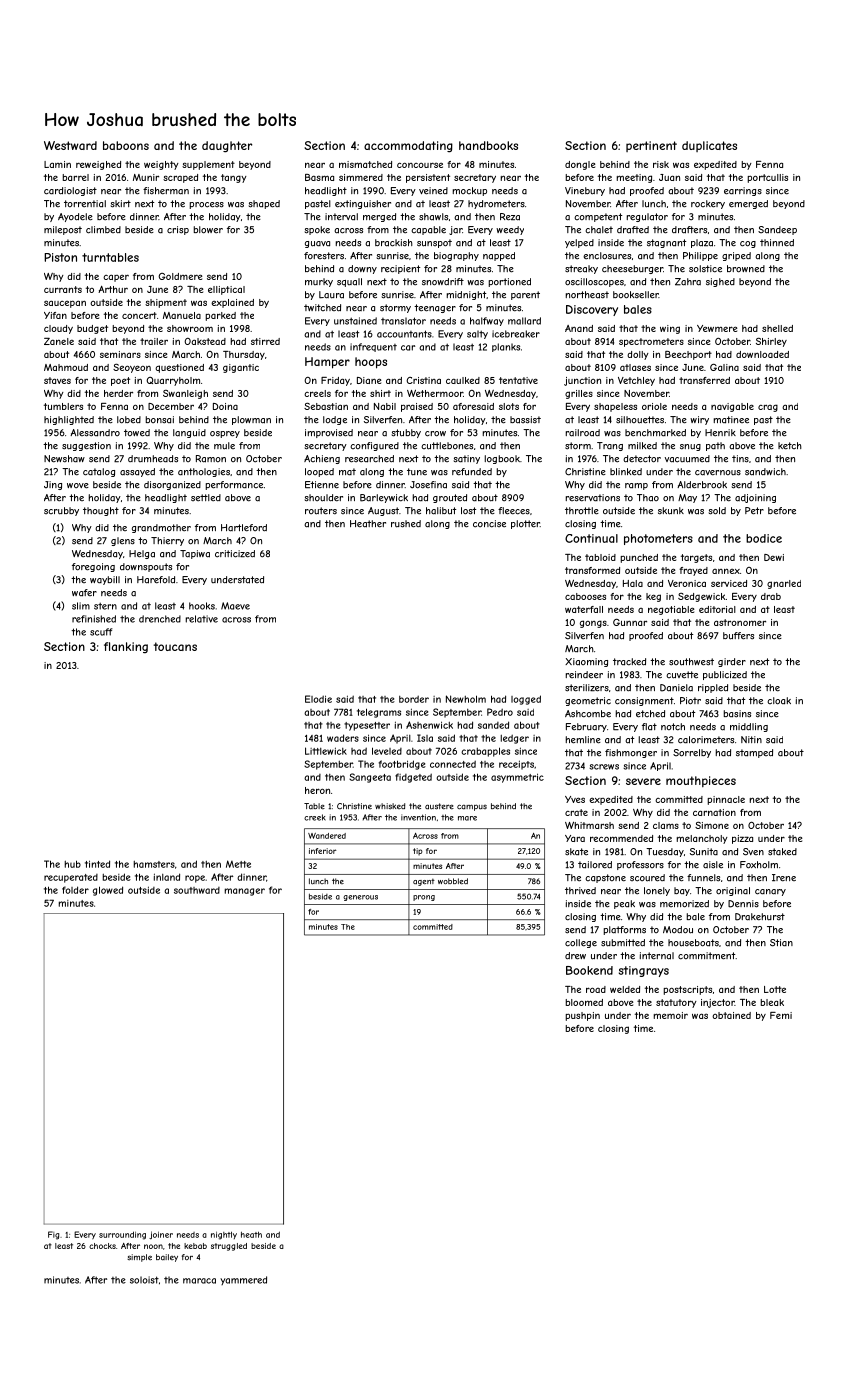 The image size is (849, 1400). Describe the element at coordinates (784, 584) in the screenshot. I see `gnarled` at that location.
